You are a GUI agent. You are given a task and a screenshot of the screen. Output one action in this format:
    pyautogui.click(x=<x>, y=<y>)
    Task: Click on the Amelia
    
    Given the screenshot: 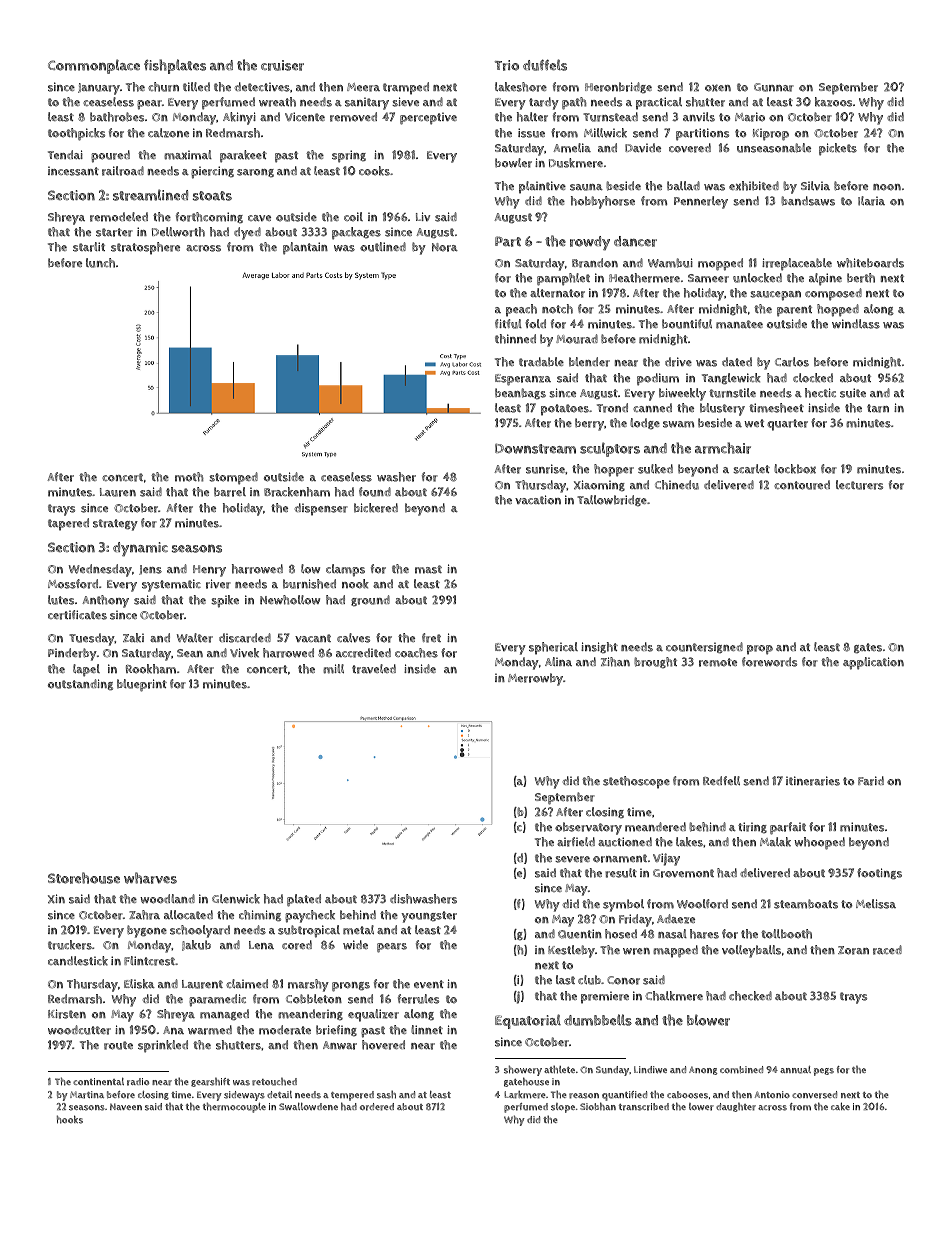 What is the action you would take?
    pyautogui.click(x=572, y=148)
